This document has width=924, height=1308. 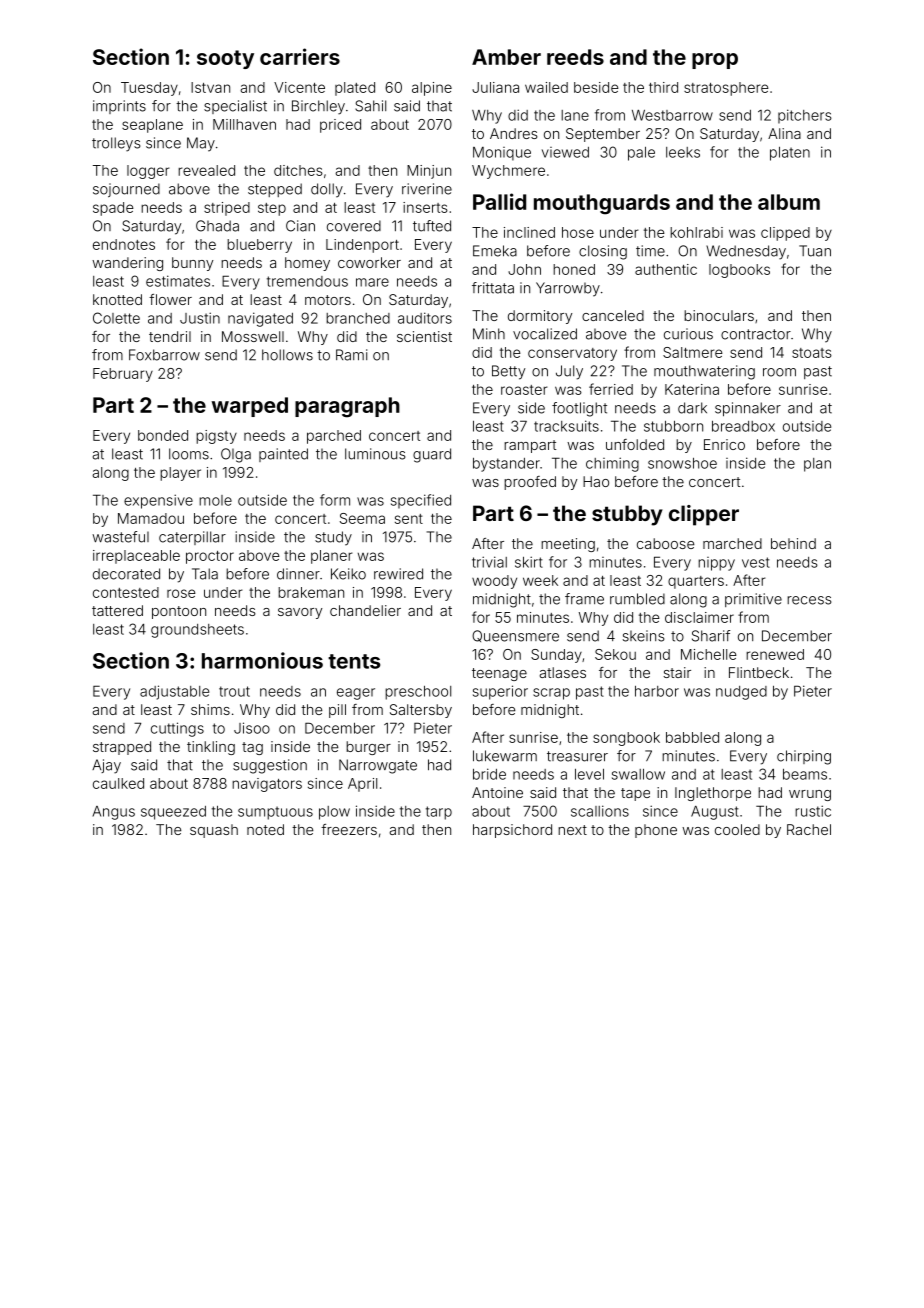 I want to click on stubby, so click(x=627, y=515).
